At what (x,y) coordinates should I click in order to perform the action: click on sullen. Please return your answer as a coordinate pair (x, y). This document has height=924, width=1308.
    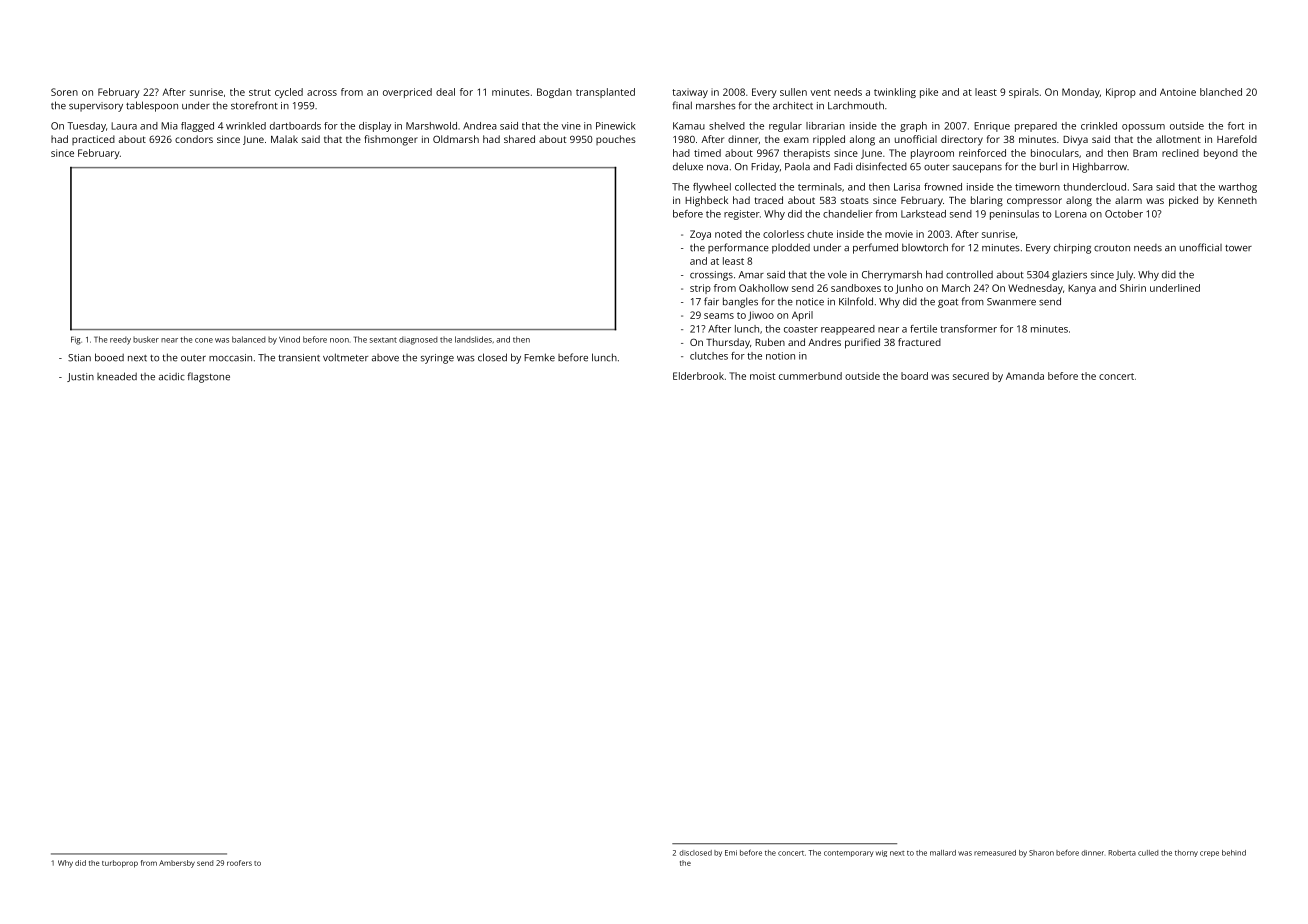
    Looking at the image, I should click on (793, 92).
